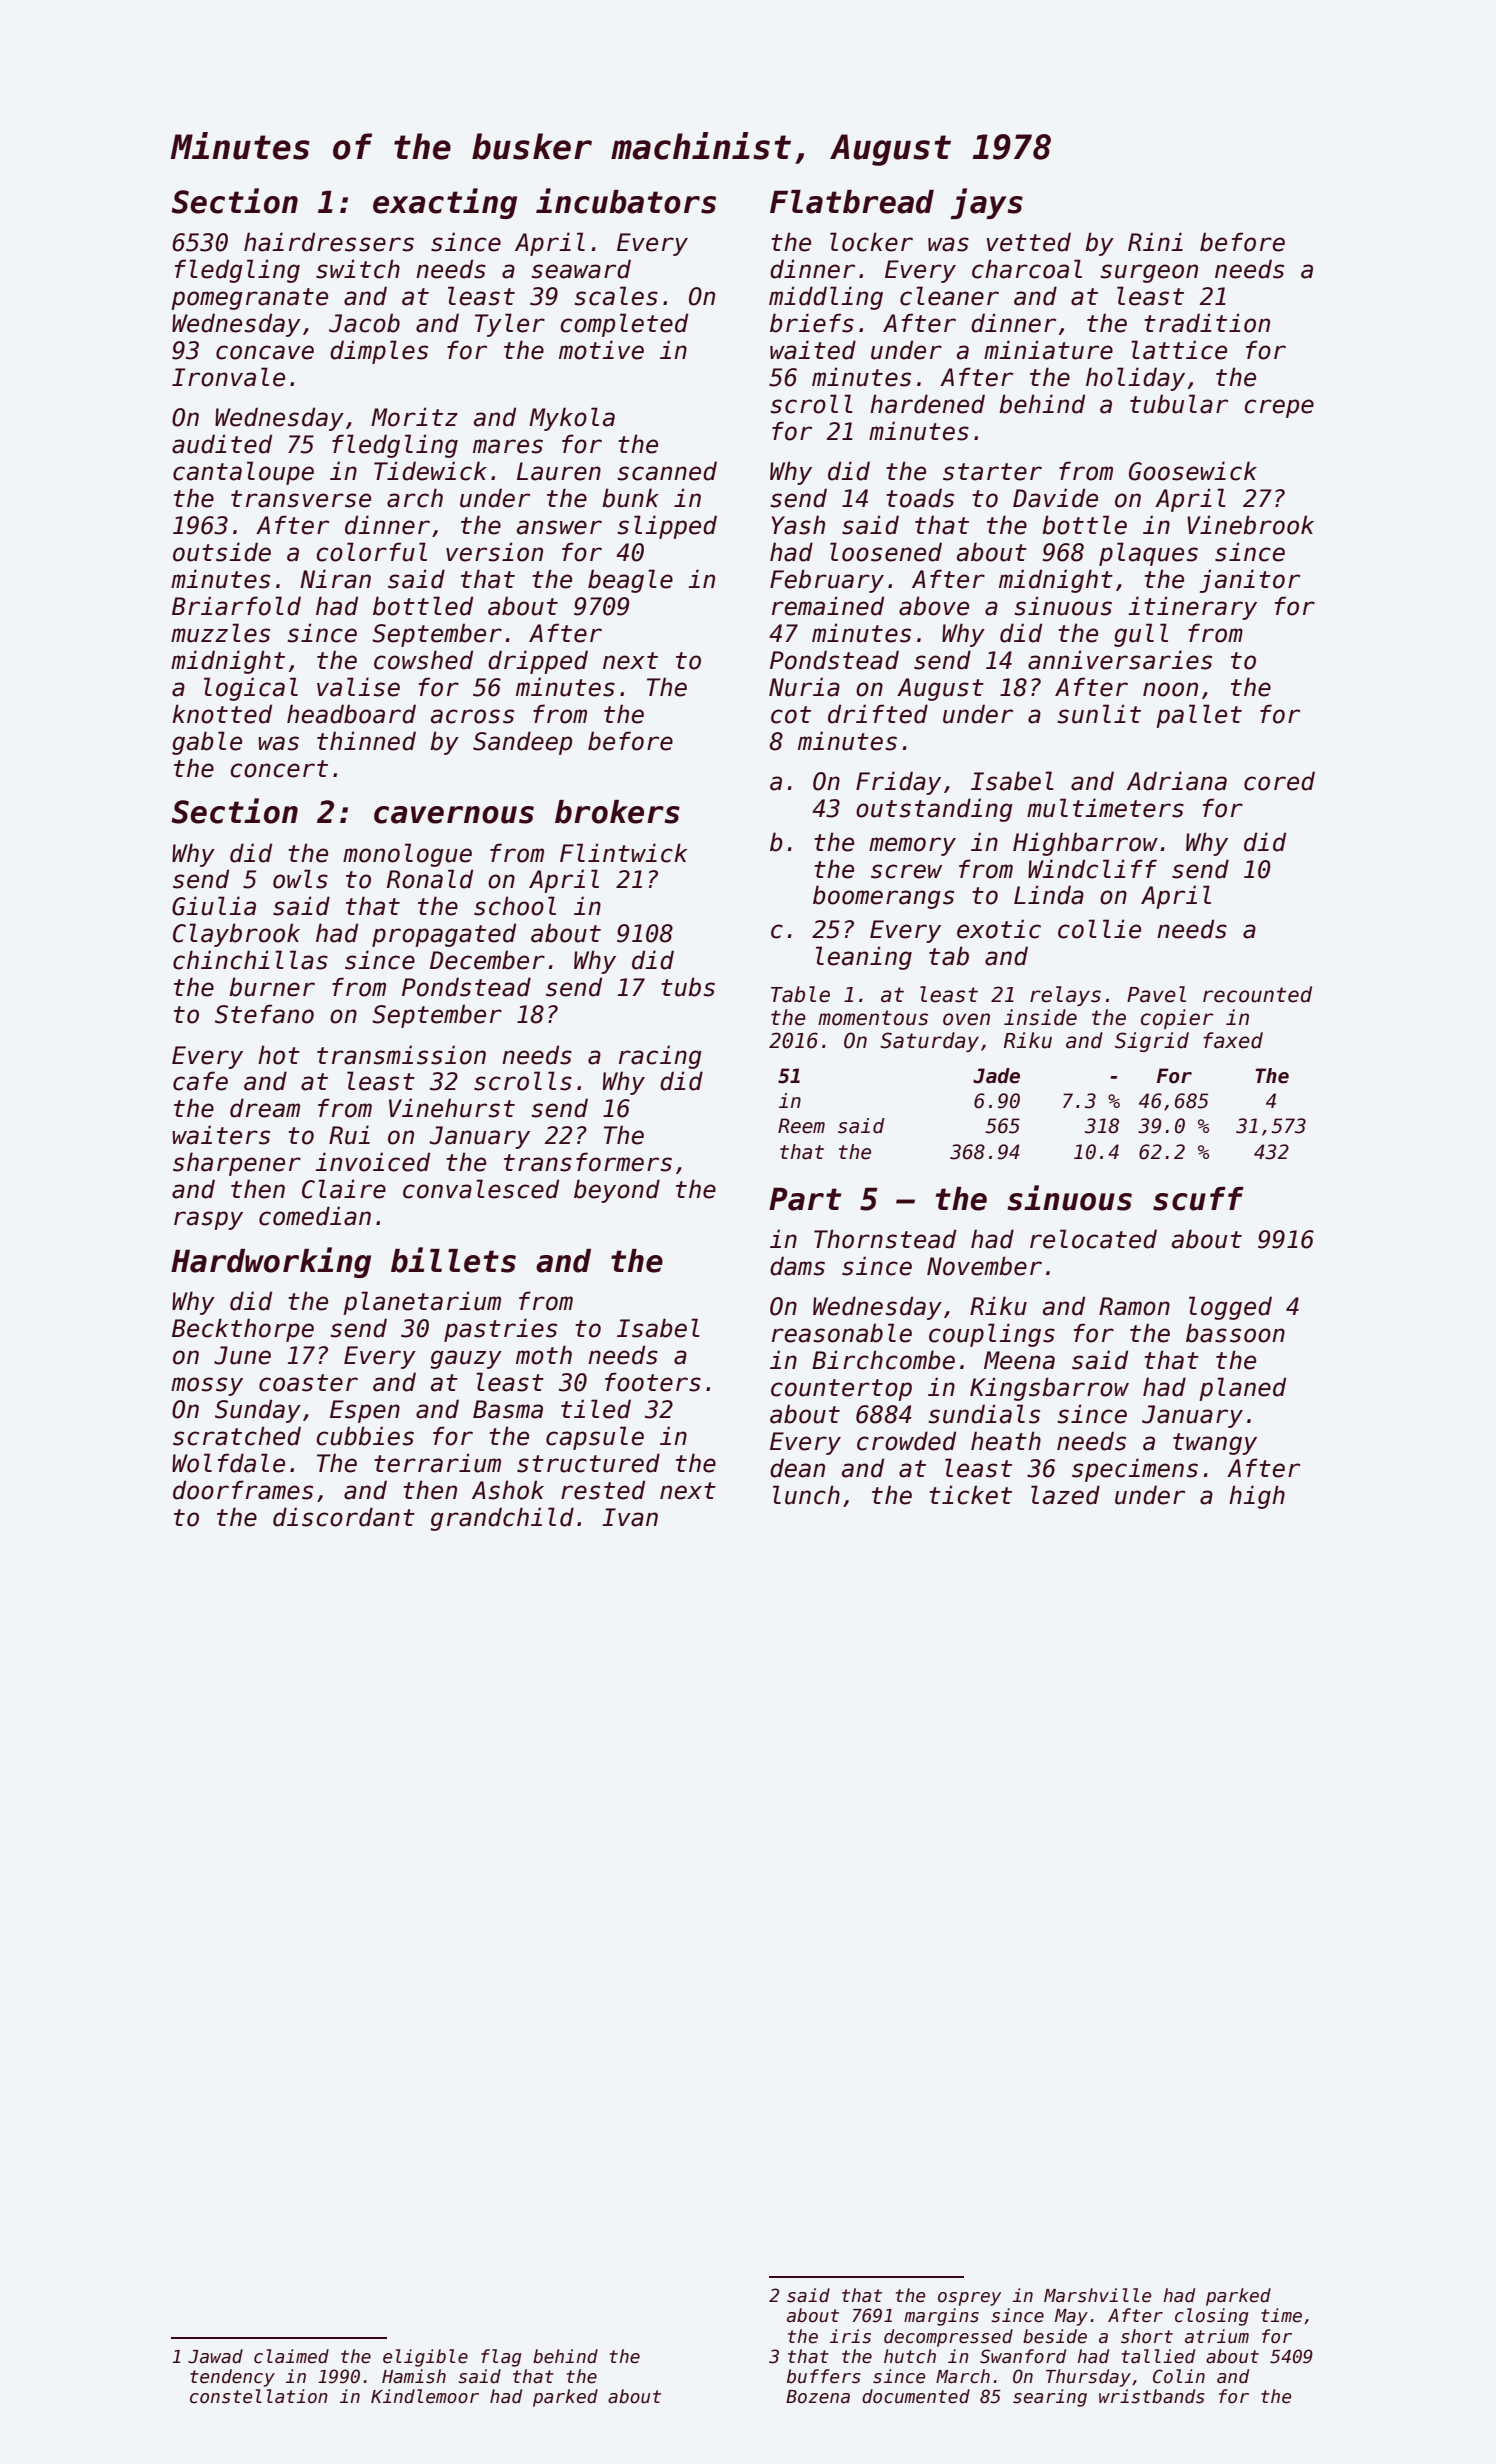 The image size is (1496, 2464). Describe the element at coordinates (1040, 1017) in the screenshot. I see `inside` at that location.
